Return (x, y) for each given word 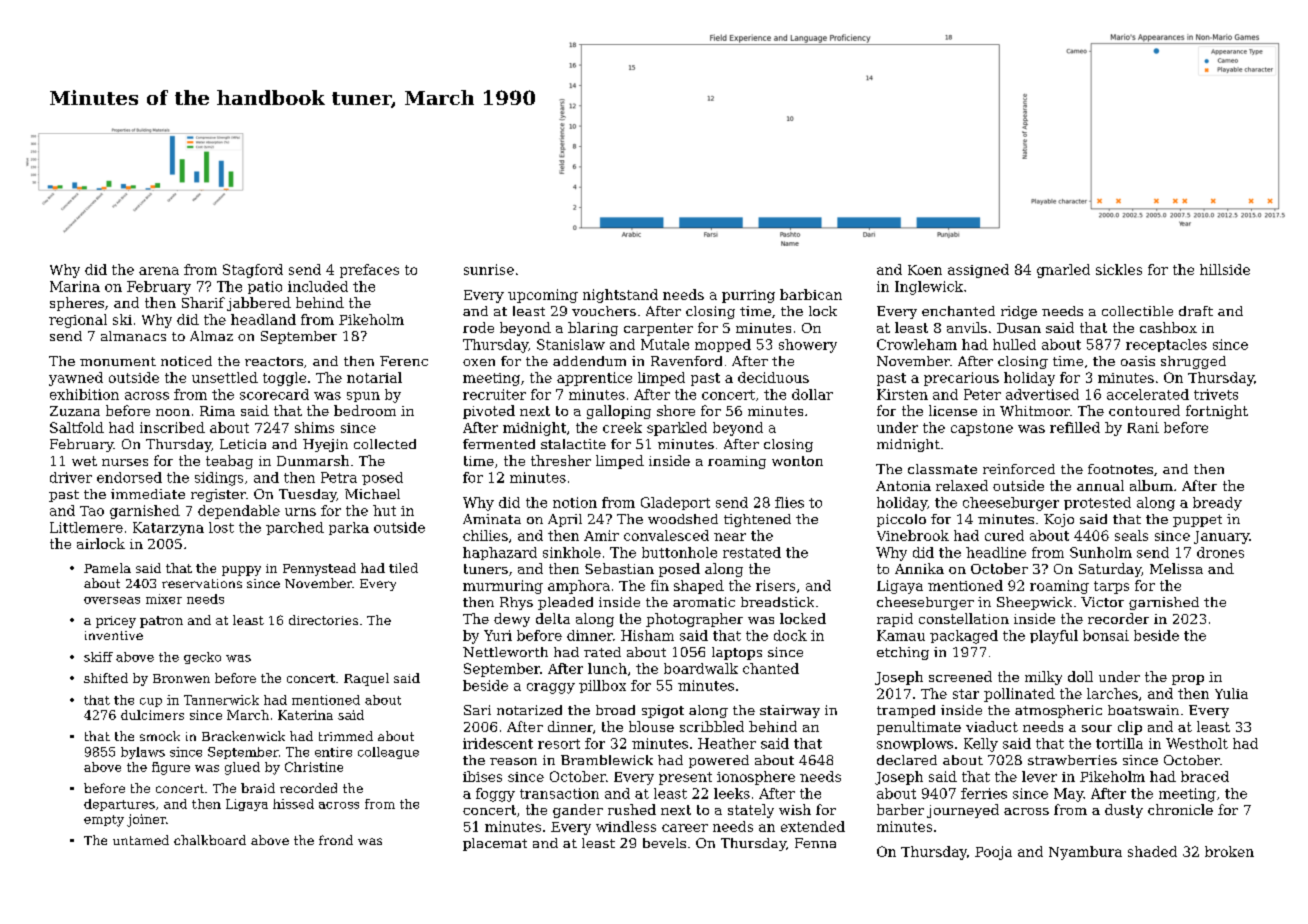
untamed (141, 840)
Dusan (1019, 328)
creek (622, 427)
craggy (551, 688)
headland (263, 319)
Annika (919, 568)
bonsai (1106, 635)
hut (384, 510)
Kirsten (902, 394)
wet (84, 461)
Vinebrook (913, 535)
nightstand (620, 296)
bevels (664, 843)
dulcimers (152, 715)
